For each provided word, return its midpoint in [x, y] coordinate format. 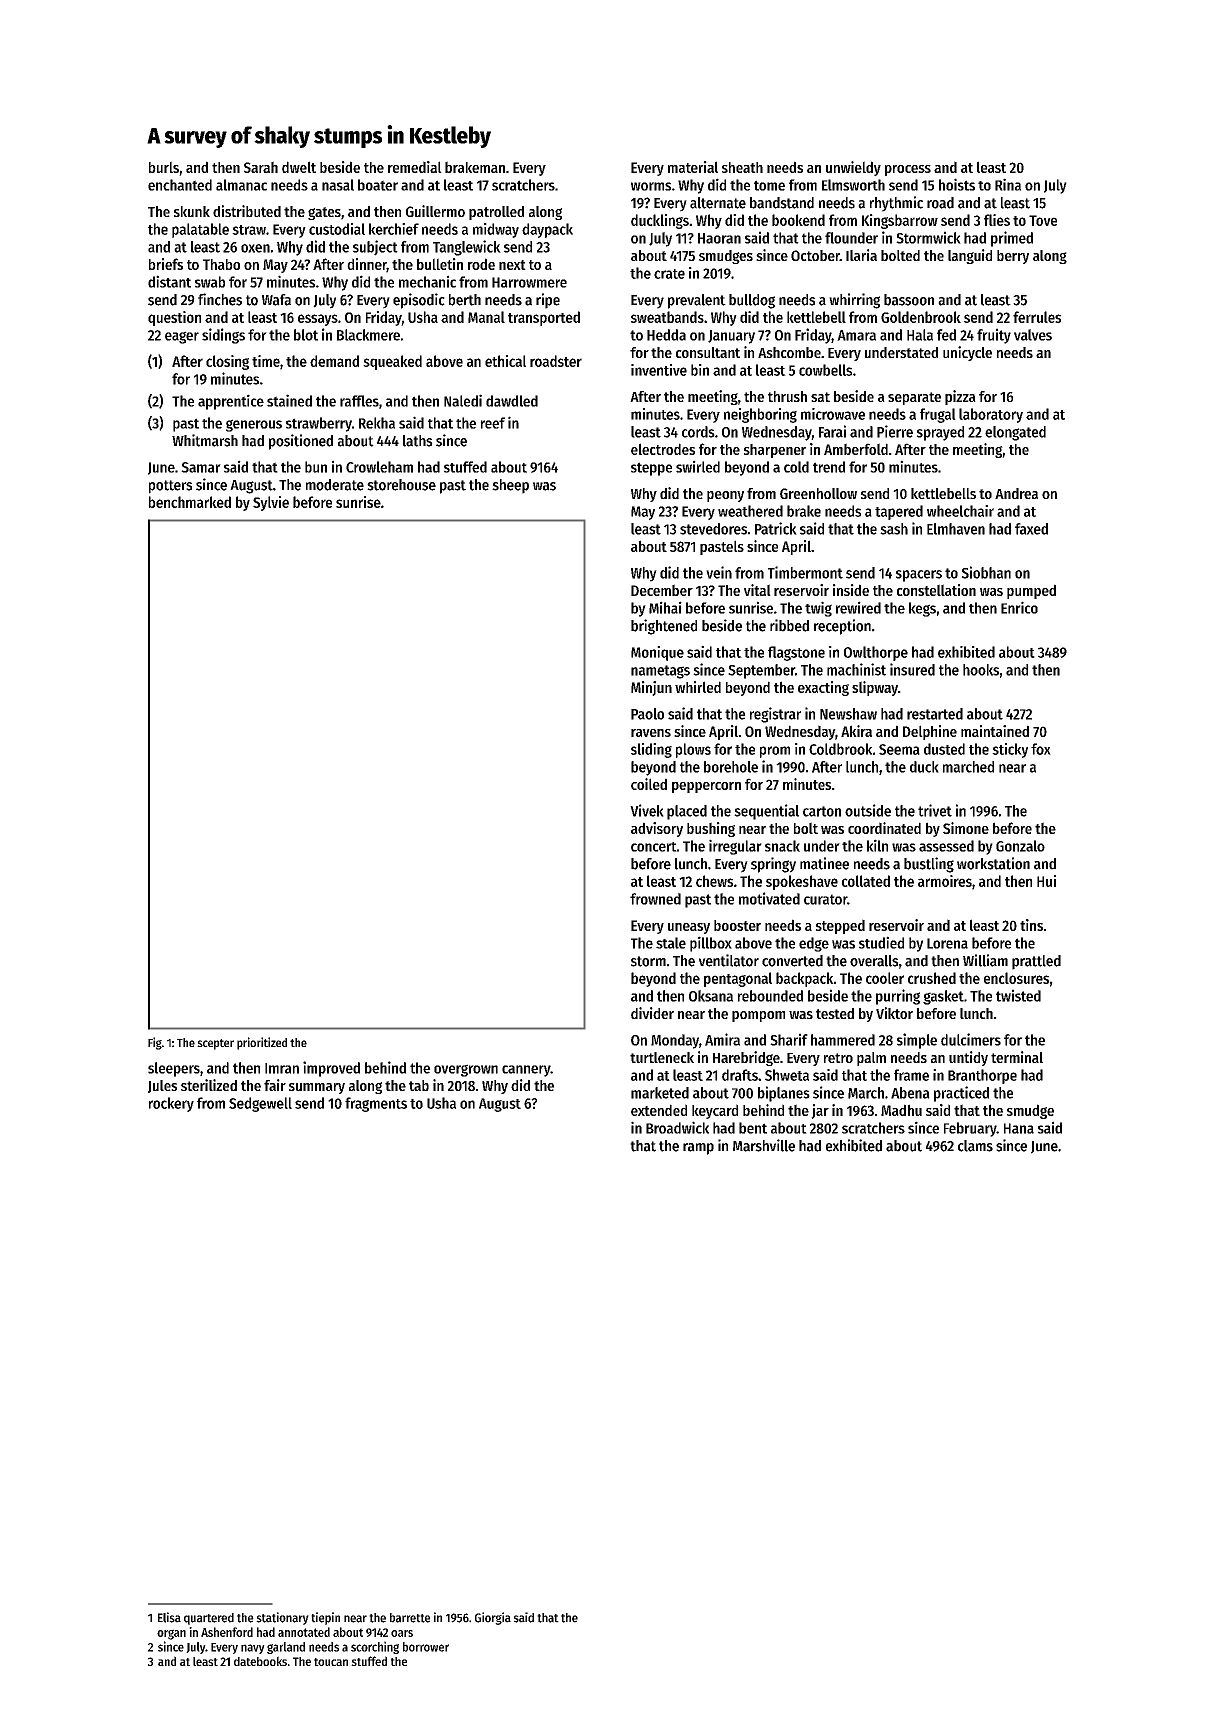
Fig [155, 1043]
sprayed [940, 433]
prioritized [262, 1043]
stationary [282, 1618]
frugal [938, 415]
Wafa [276, 300]
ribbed [789, 625]
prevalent [697, 301]
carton [822, 811]
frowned [655, 899]
